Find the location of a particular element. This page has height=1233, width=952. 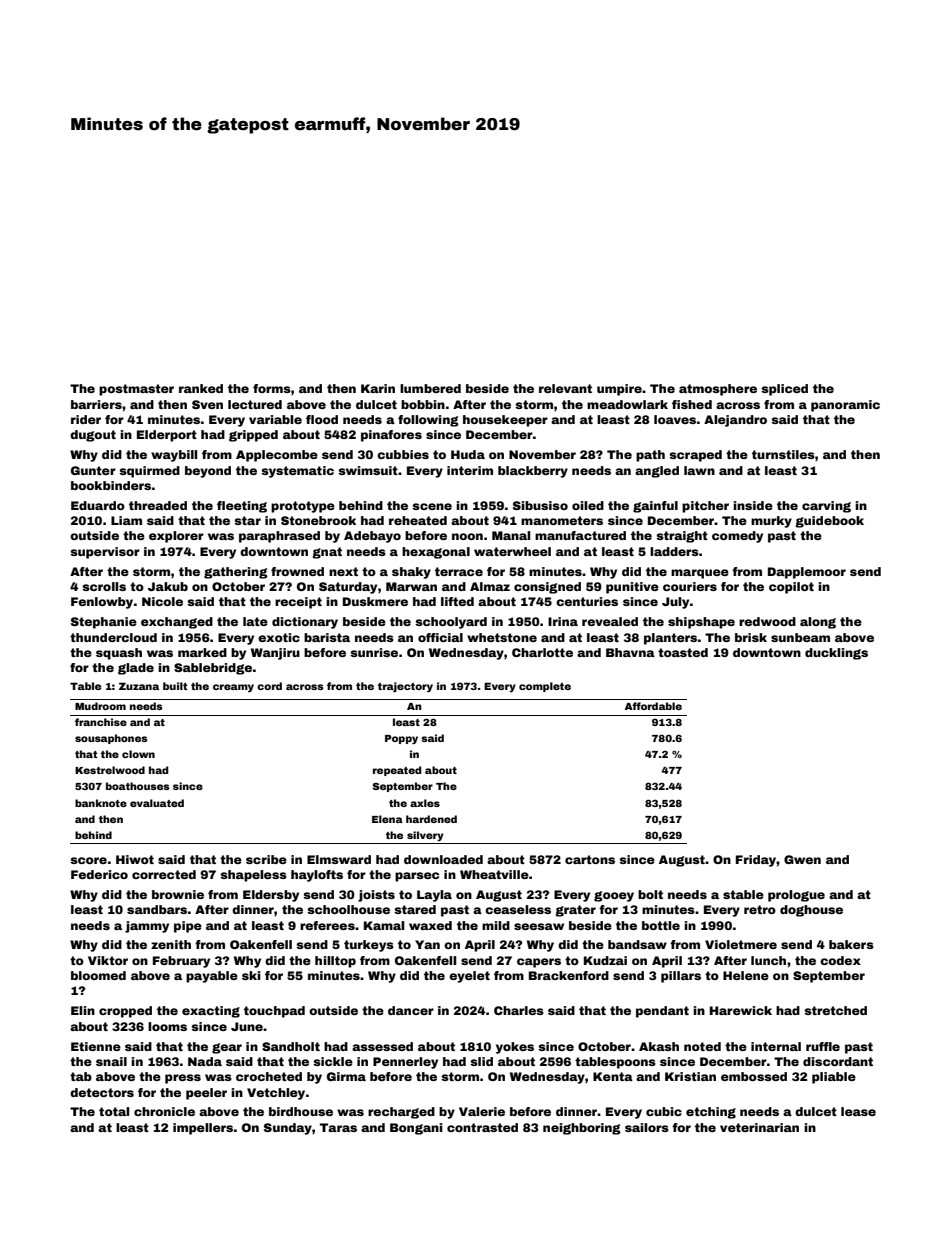

scrolls is located at coordinates (104, 586).
